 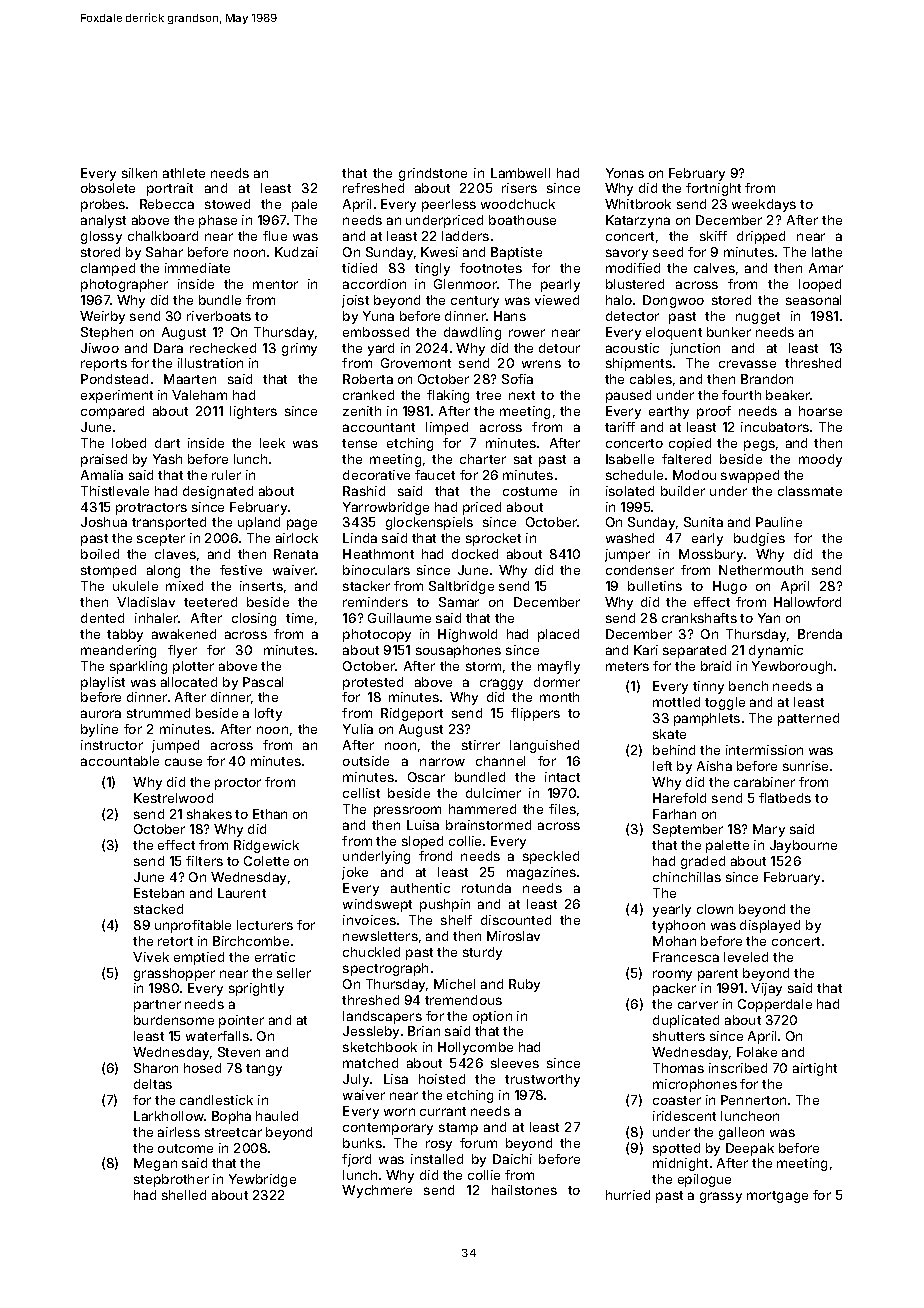 What do you see at coordinates (475, 1048) in the screenshot?
I see `Hollycombe` at bounding box center [475, 1048].
